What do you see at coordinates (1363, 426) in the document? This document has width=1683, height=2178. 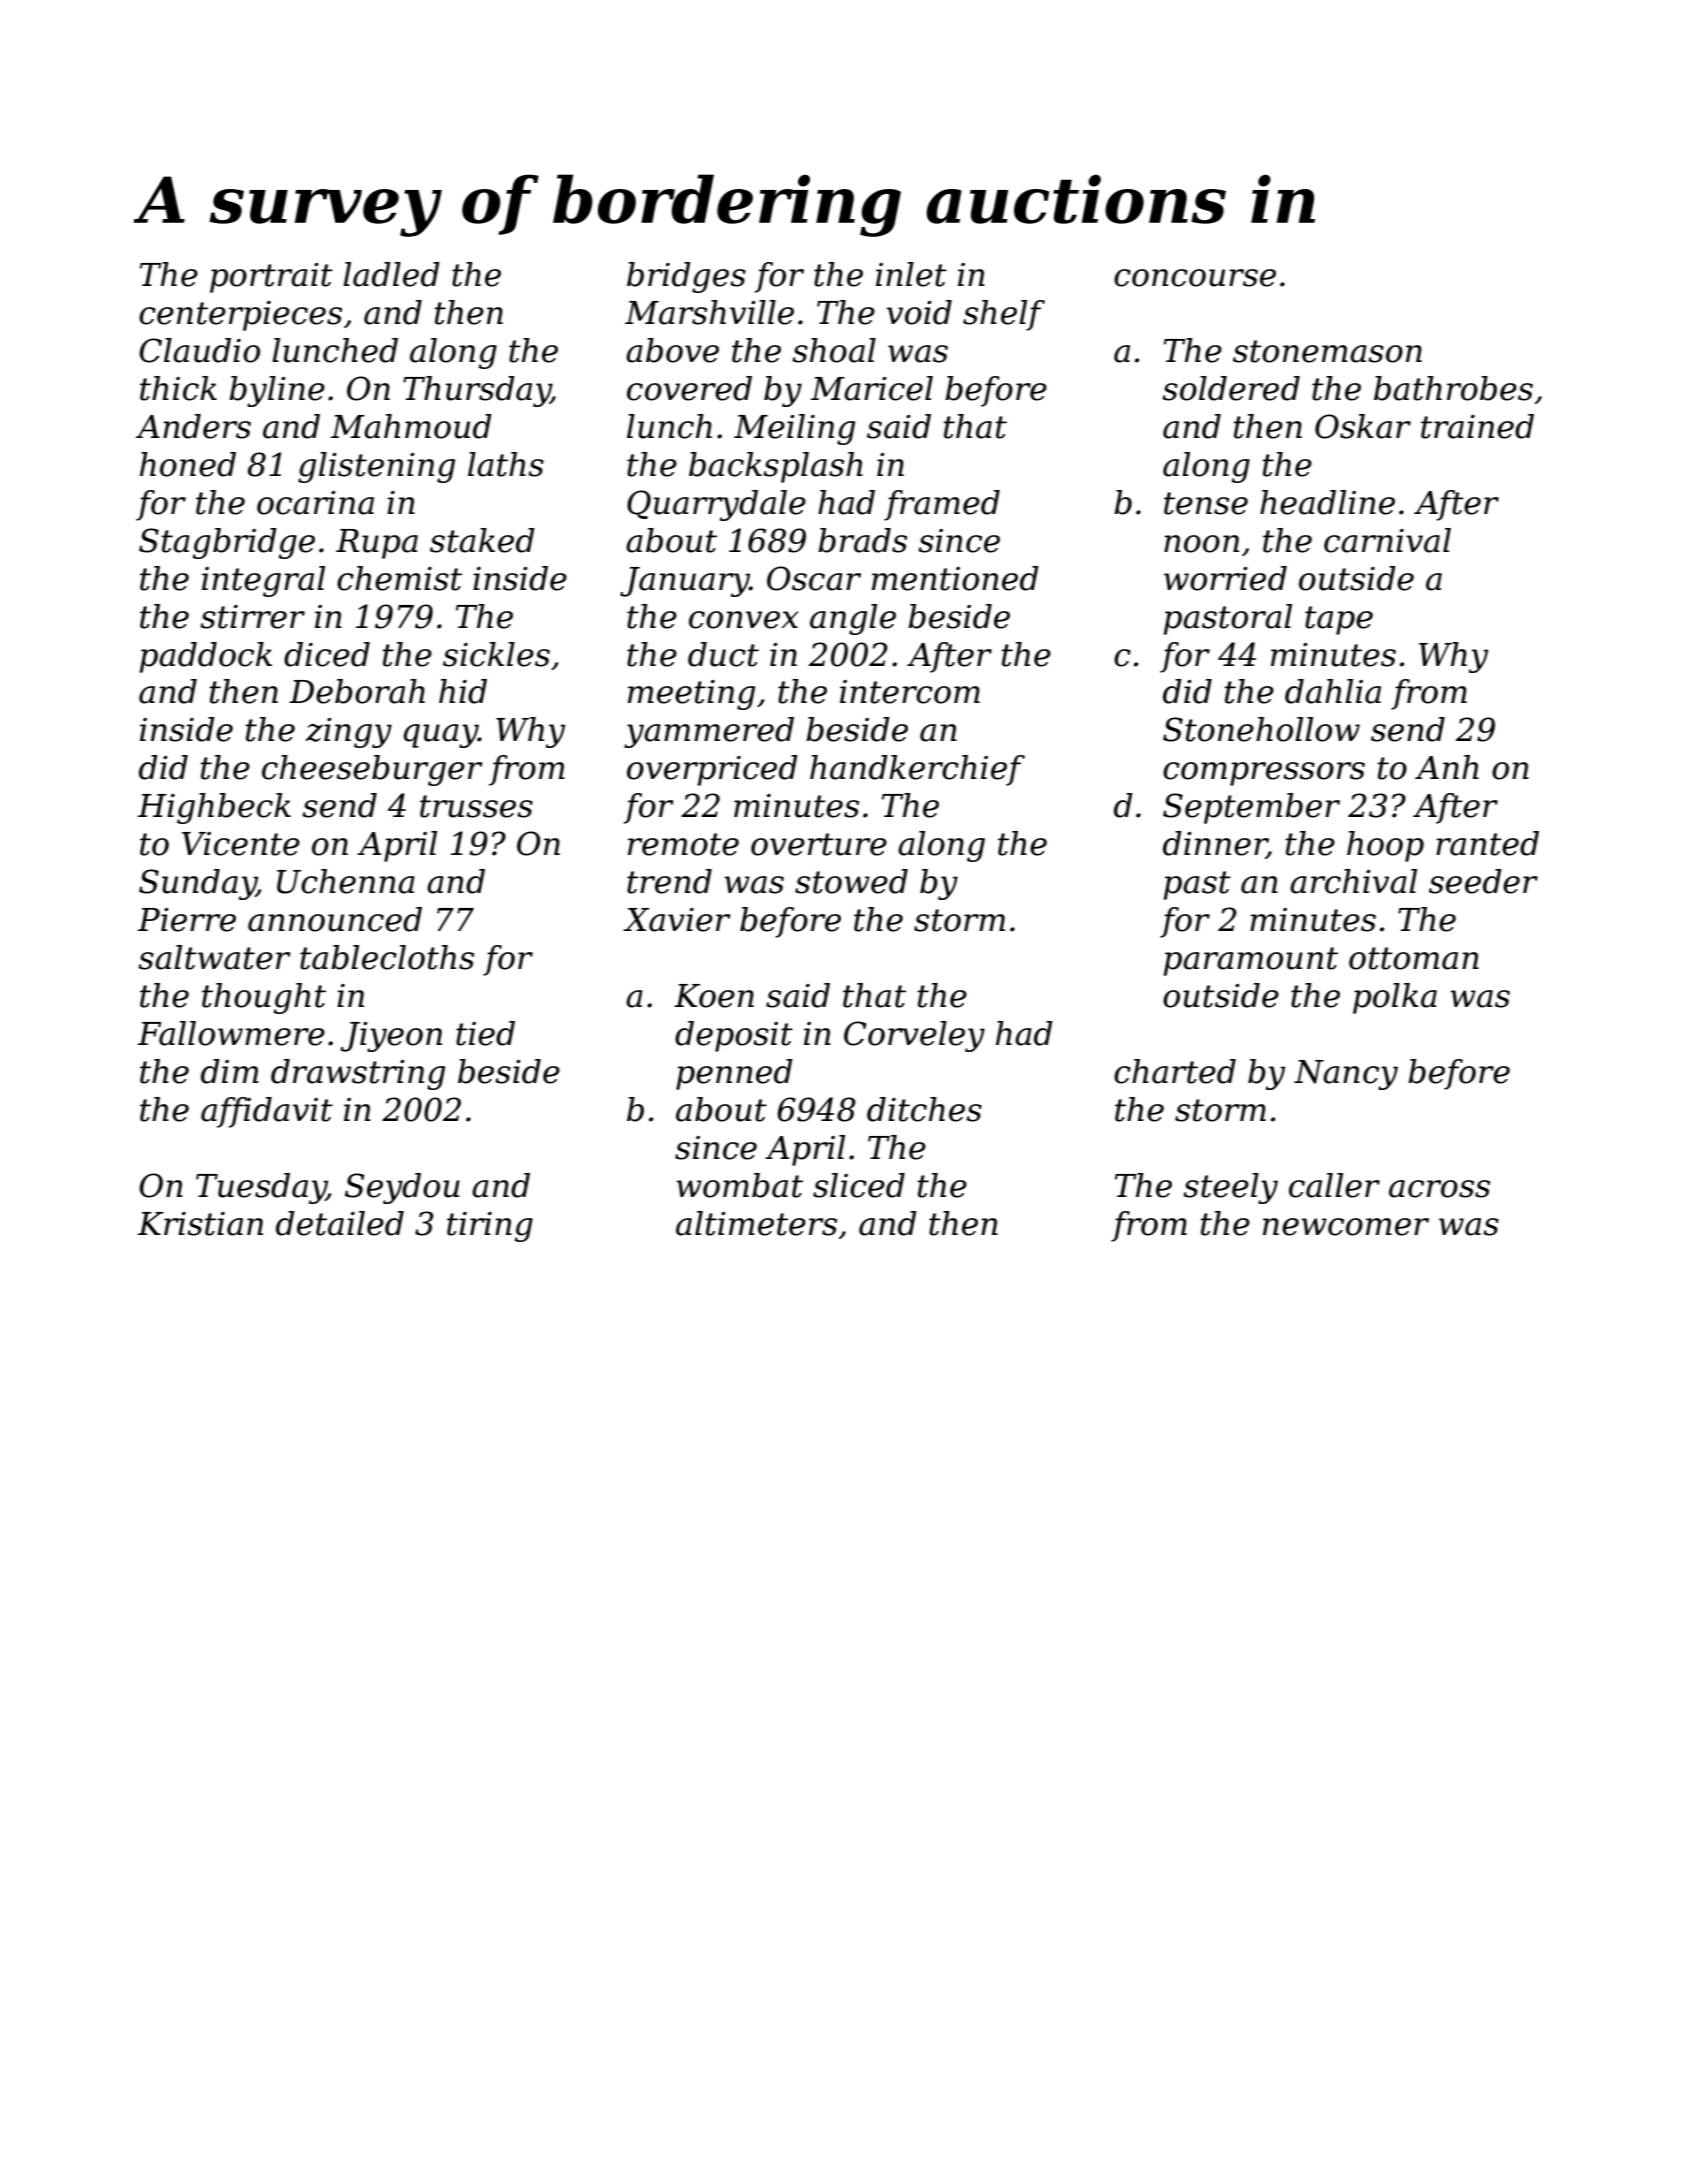 I see `Oskar` at bounding box center [1363, 426].
